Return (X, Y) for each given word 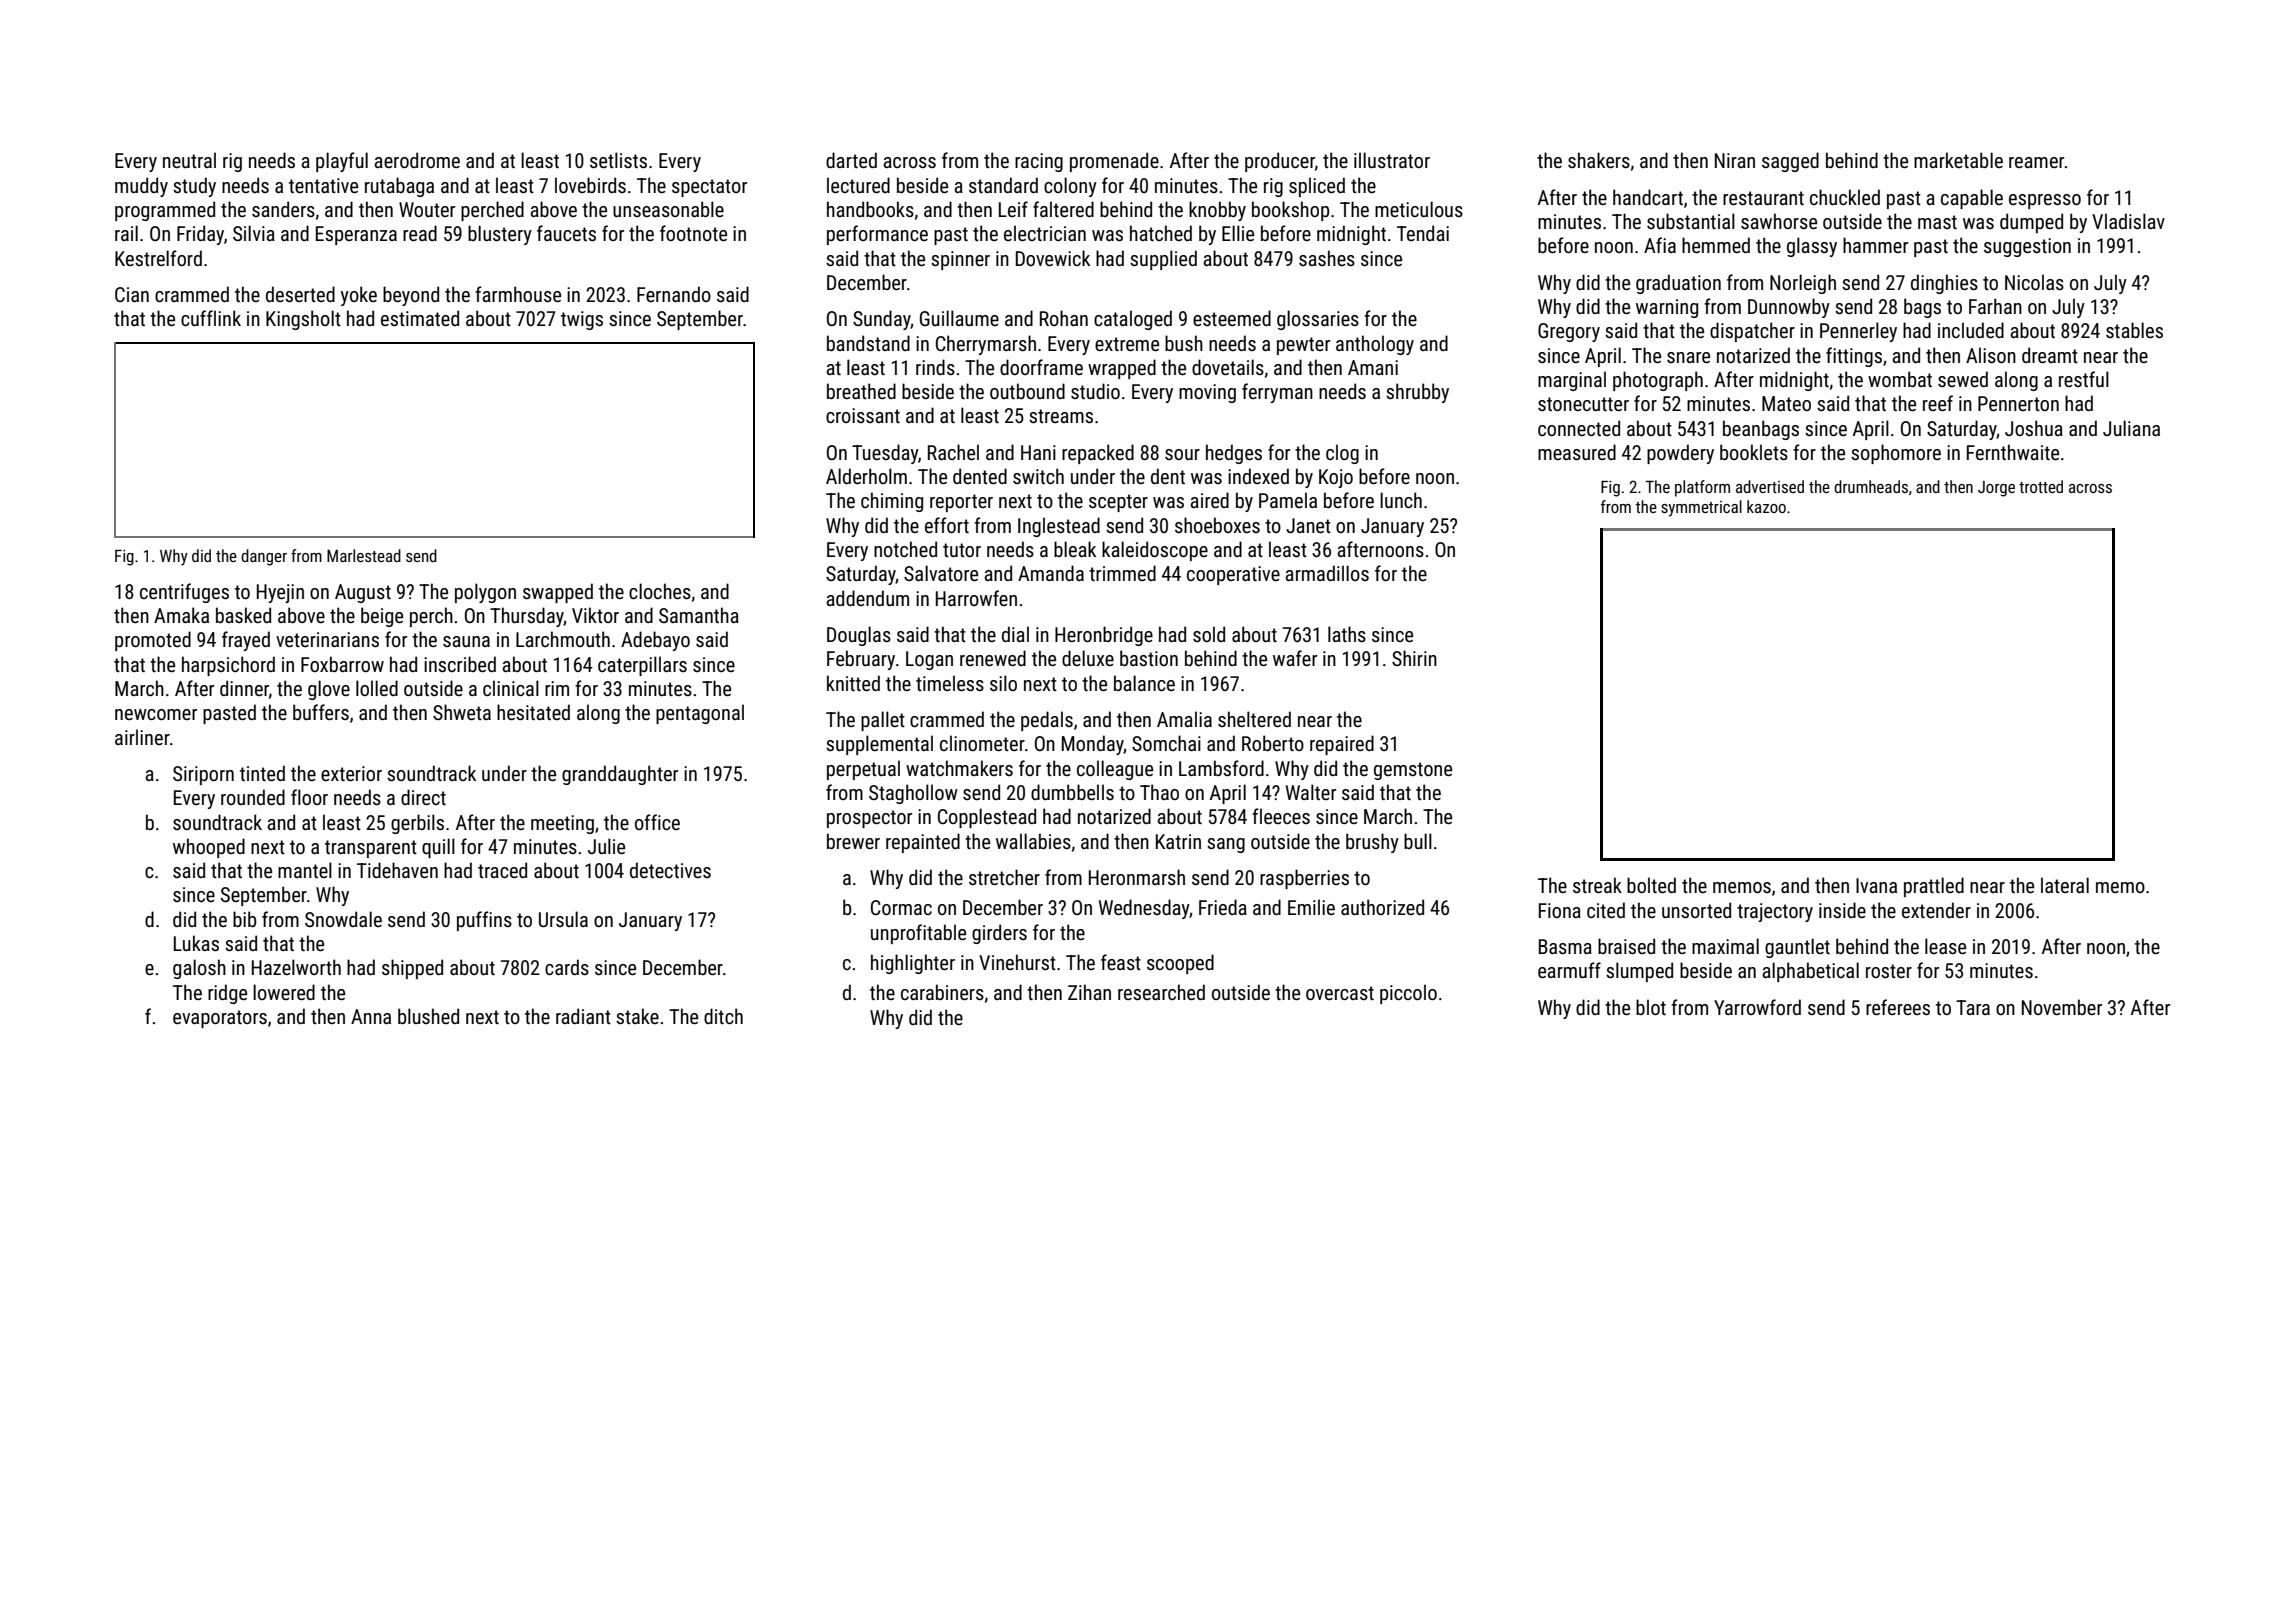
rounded (253, 797)
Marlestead (364, 555)
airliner (142, 737)
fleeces (1281, 816)
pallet (883, 721)
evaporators (220, 1019)
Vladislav (2128, 221)
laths (1347, 634)
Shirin (1414, 658)
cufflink (211, 318)
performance (877, 235)
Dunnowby (1789, 308)
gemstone (1413, 771)
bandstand (868, 343)
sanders (283, 209)
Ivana (1876, 885)
